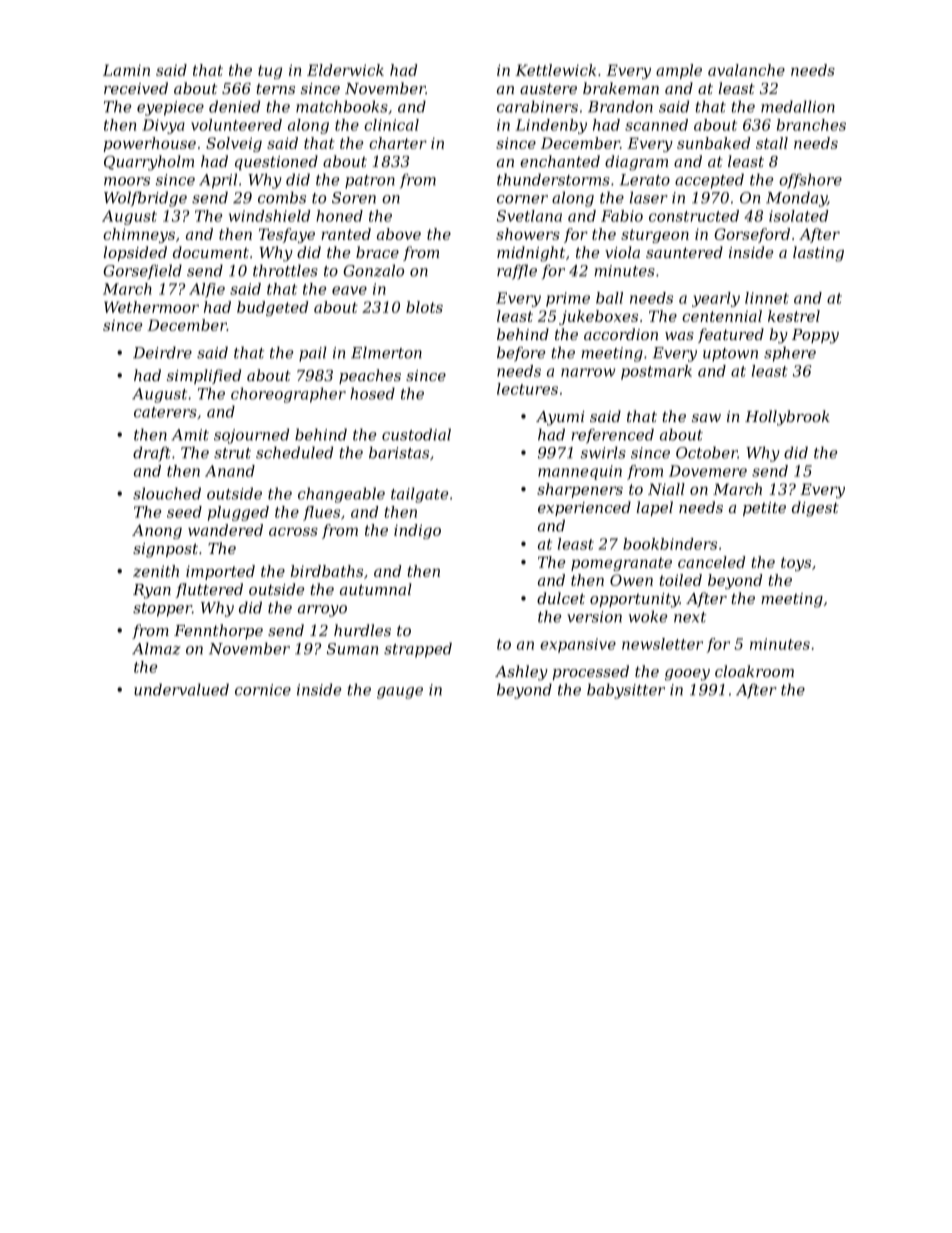 This image has height=1233, width=952. I want to click on Kettlewick, so click(555, 70).
